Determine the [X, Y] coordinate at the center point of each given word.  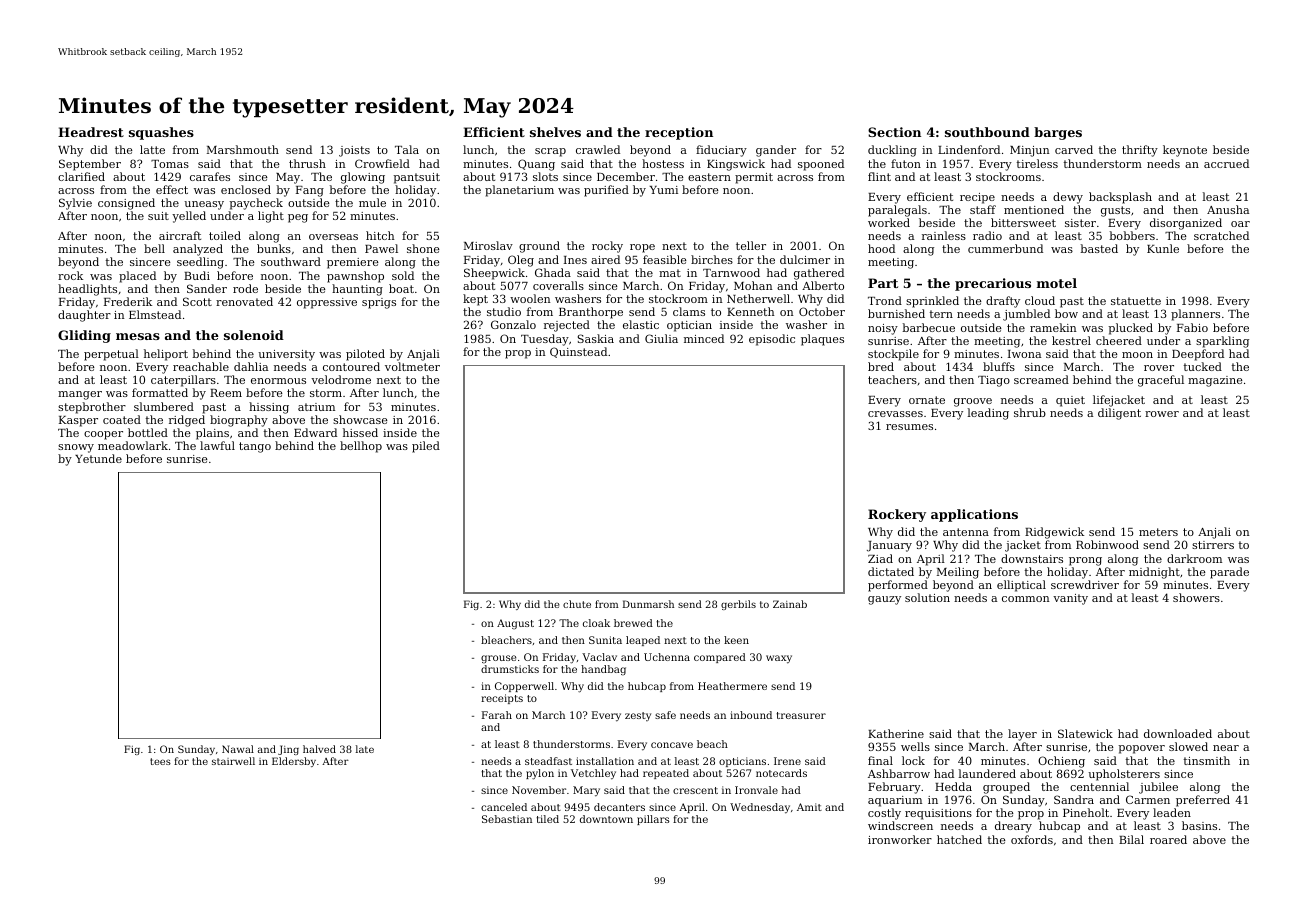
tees [160, 761]
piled [426, 447]
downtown [606, 819]
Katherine [896, 733]
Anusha [1228, 209]
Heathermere [732, 686]
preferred [1203, 801]
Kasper [78, 421]
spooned [821, 165]
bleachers [506, 640]
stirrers [1213, 545]
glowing [363, 178]
